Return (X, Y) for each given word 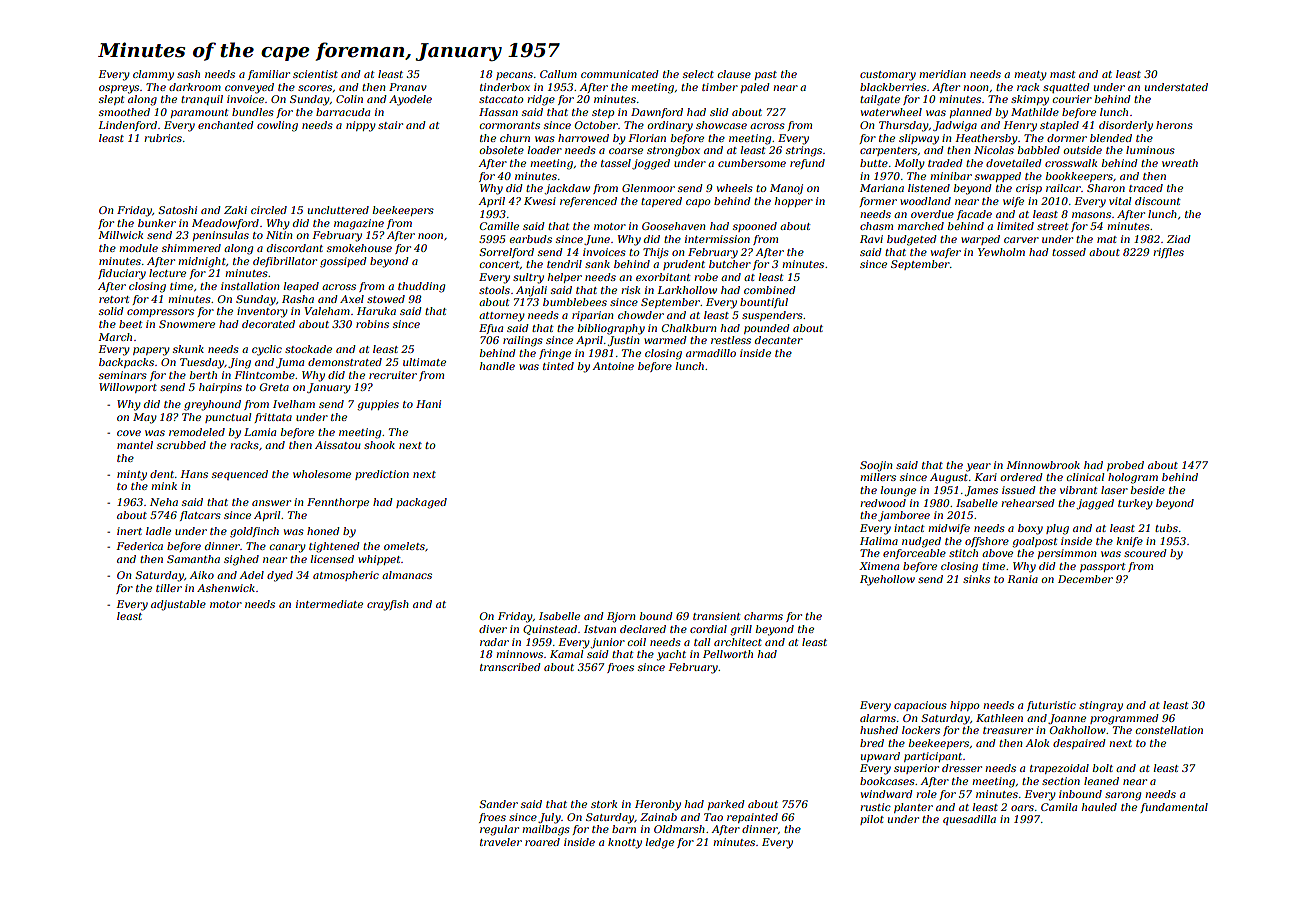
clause (734, 74)
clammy (153, 75)
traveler (501, 842)
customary (888, 76)
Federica (139, 546)
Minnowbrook (1043, 465)
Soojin (876, 466)
